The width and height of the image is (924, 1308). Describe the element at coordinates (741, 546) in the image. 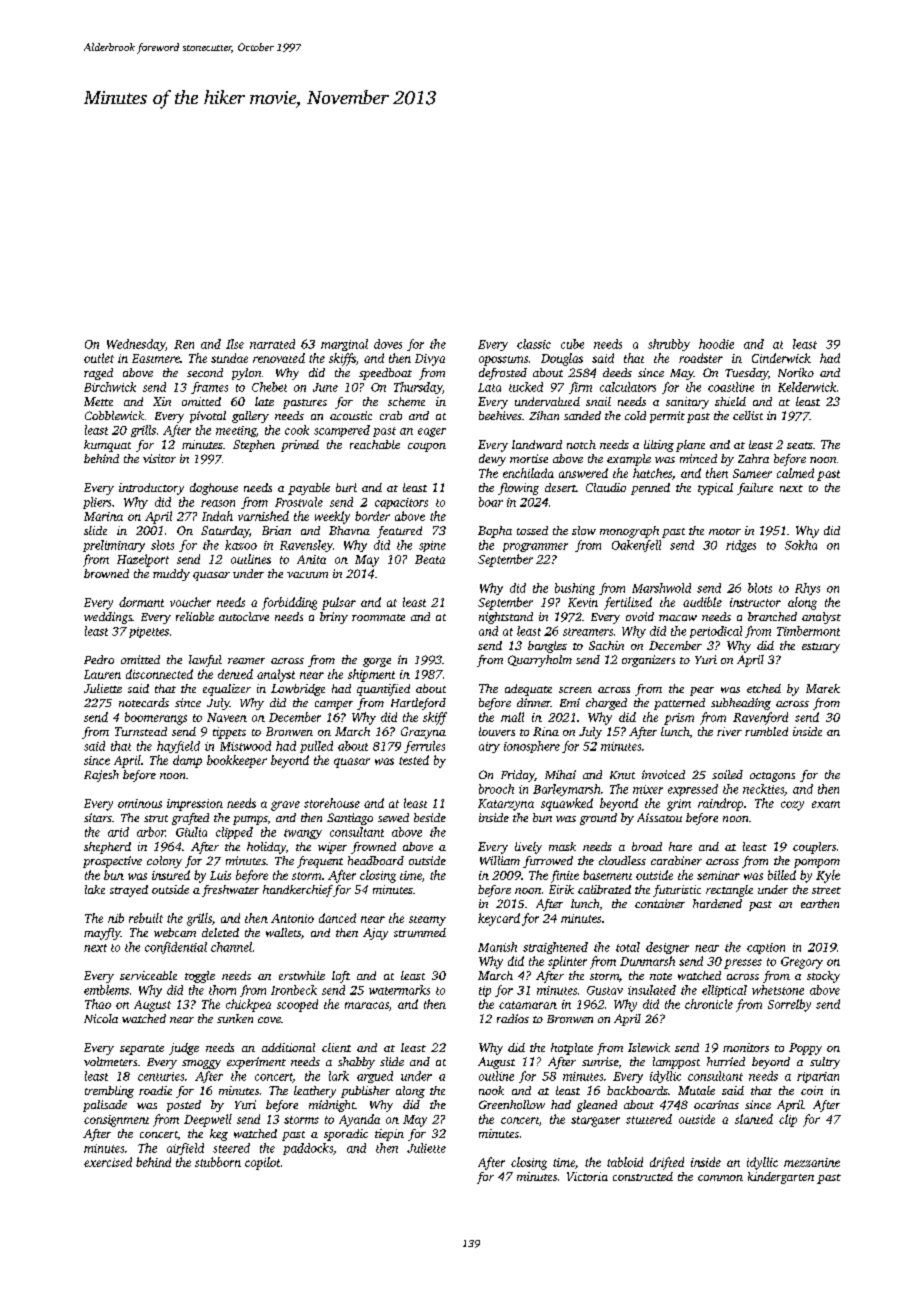

I see `ridges` at that location.
